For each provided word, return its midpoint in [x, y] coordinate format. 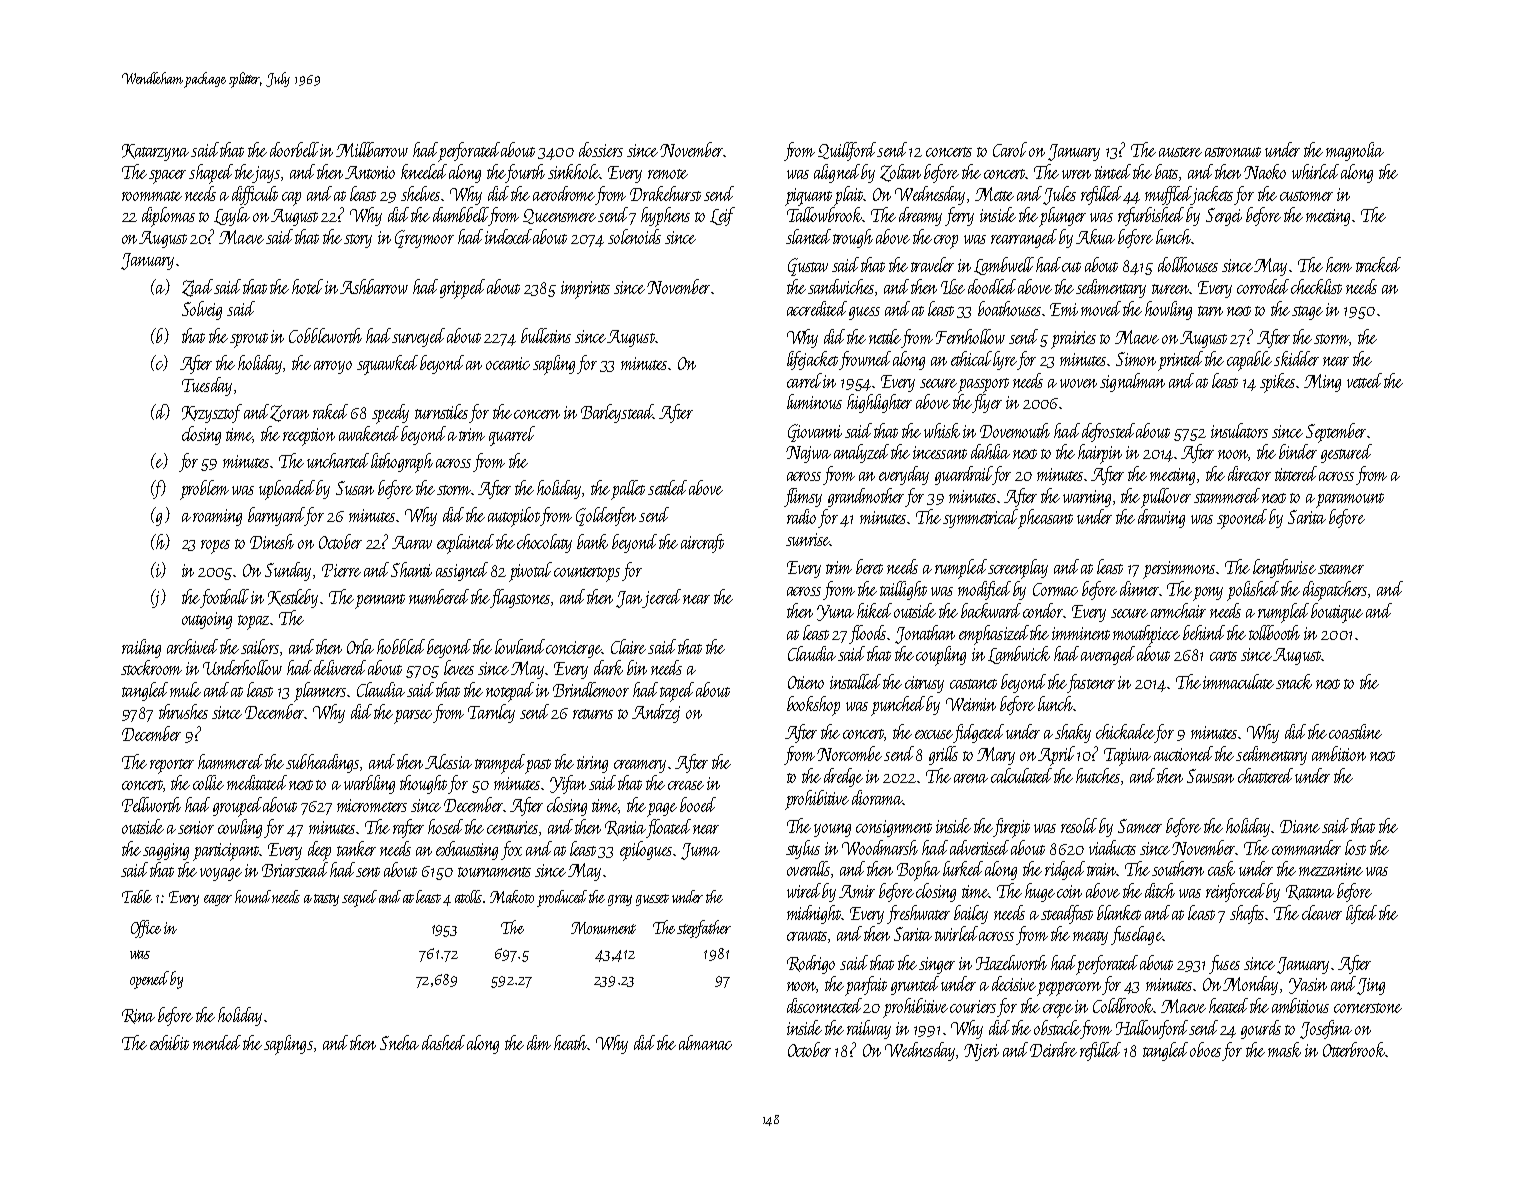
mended [217, 1042]
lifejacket [812, 360]
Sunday [288, 571]
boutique [1337, 613]
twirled [956, 933]
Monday [1250, 985]
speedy [390, 414]
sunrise [808, 539]
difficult [255, 195]
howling [1168, 310]
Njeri [981, 1052]
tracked [1378, 264]
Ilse [953, 286]
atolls [469, 896]
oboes [1205, 1049]
